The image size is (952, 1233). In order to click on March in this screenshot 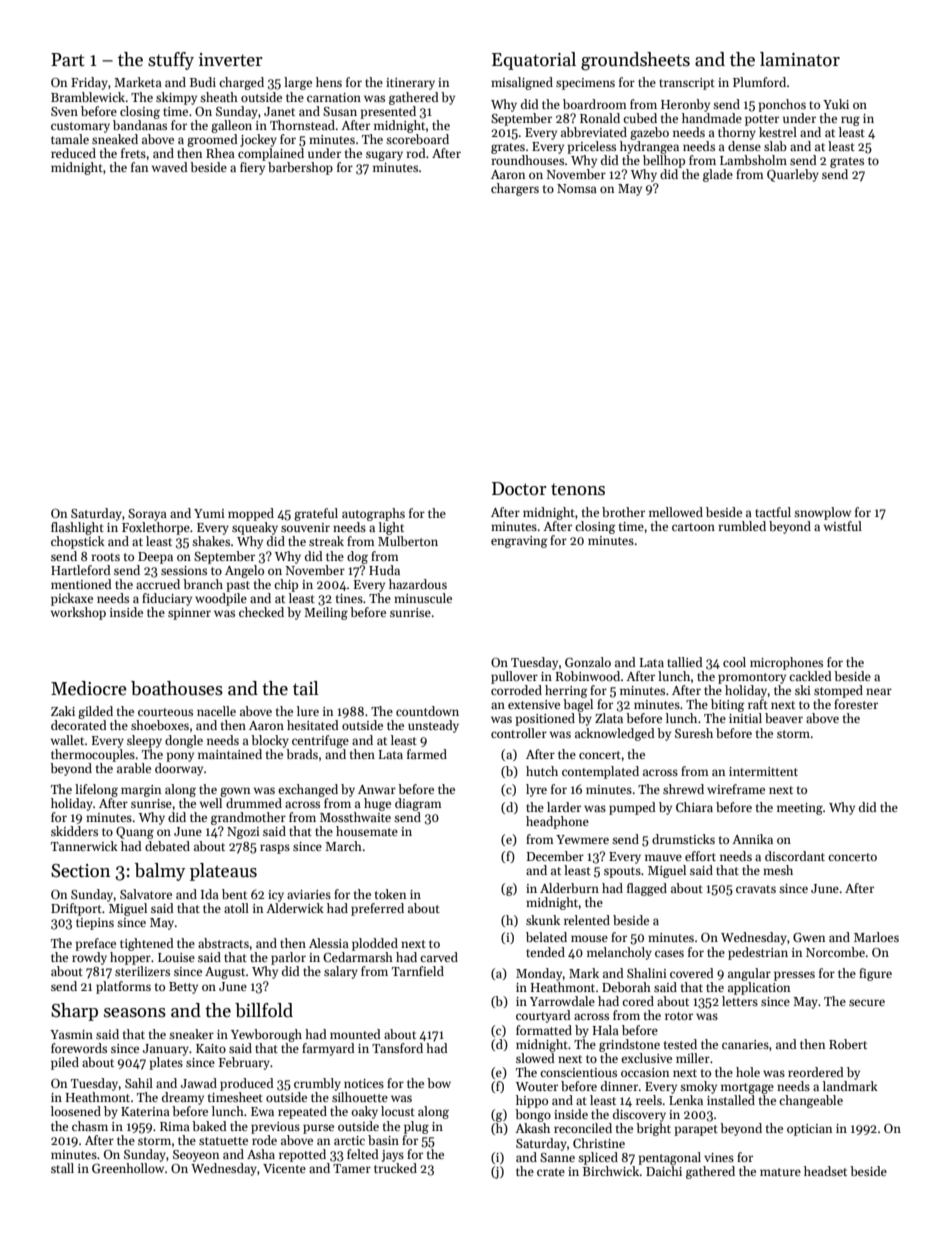, I will do `click(343, 846)`.
